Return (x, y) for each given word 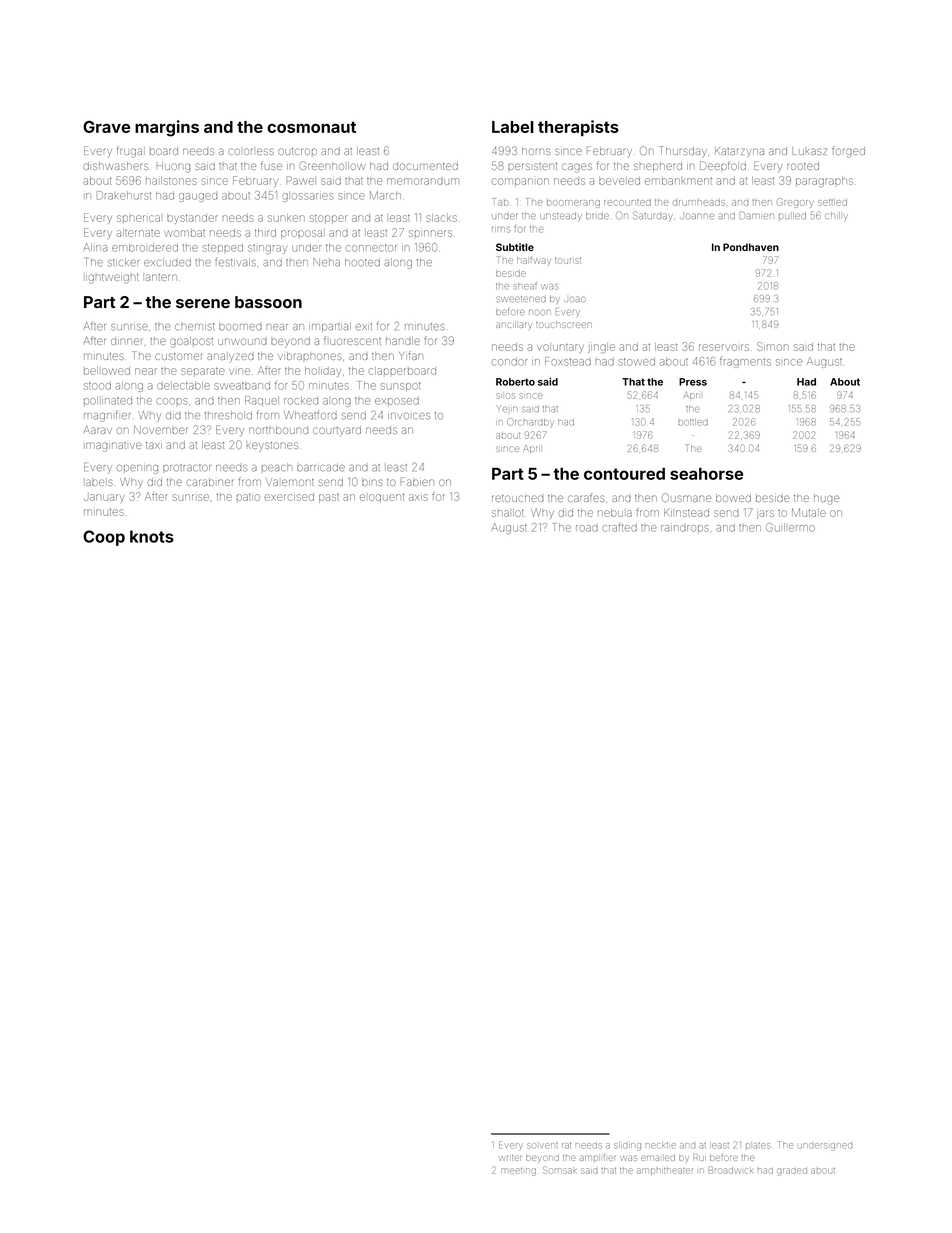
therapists (578, 128)
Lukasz (809, 151)
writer (510, 1158)
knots (152, 536)
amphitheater (665, 1171)
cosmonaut (311, 127)
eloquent (382, 498)
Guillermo (790, 527)
